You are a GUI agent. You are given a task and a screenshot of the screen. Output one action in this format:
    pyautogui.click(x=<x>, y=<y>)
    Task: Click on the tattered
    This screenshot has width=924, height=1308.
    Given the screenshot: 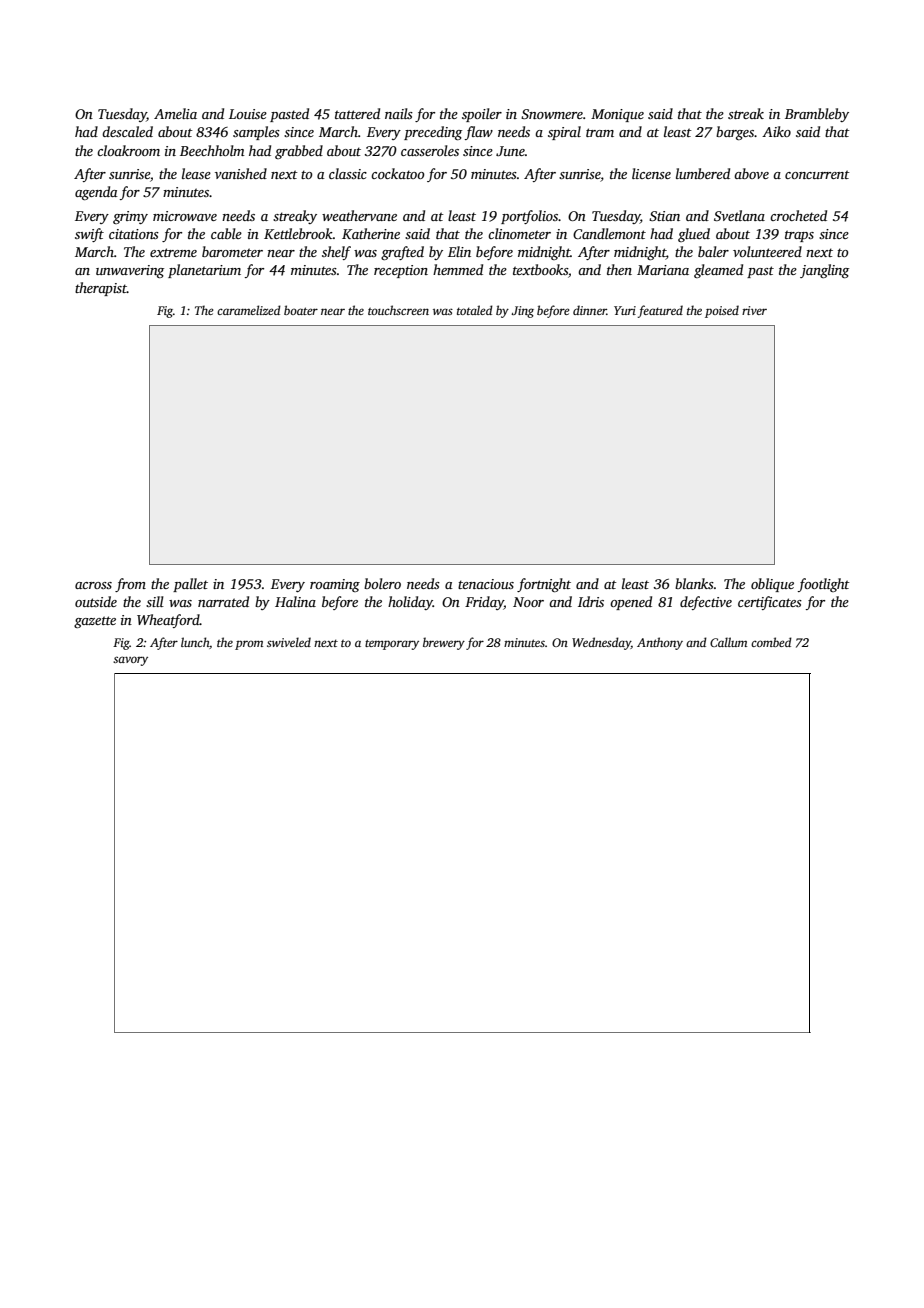 What is the action you would take?
    pyautogui.click(x=357, y=113)
